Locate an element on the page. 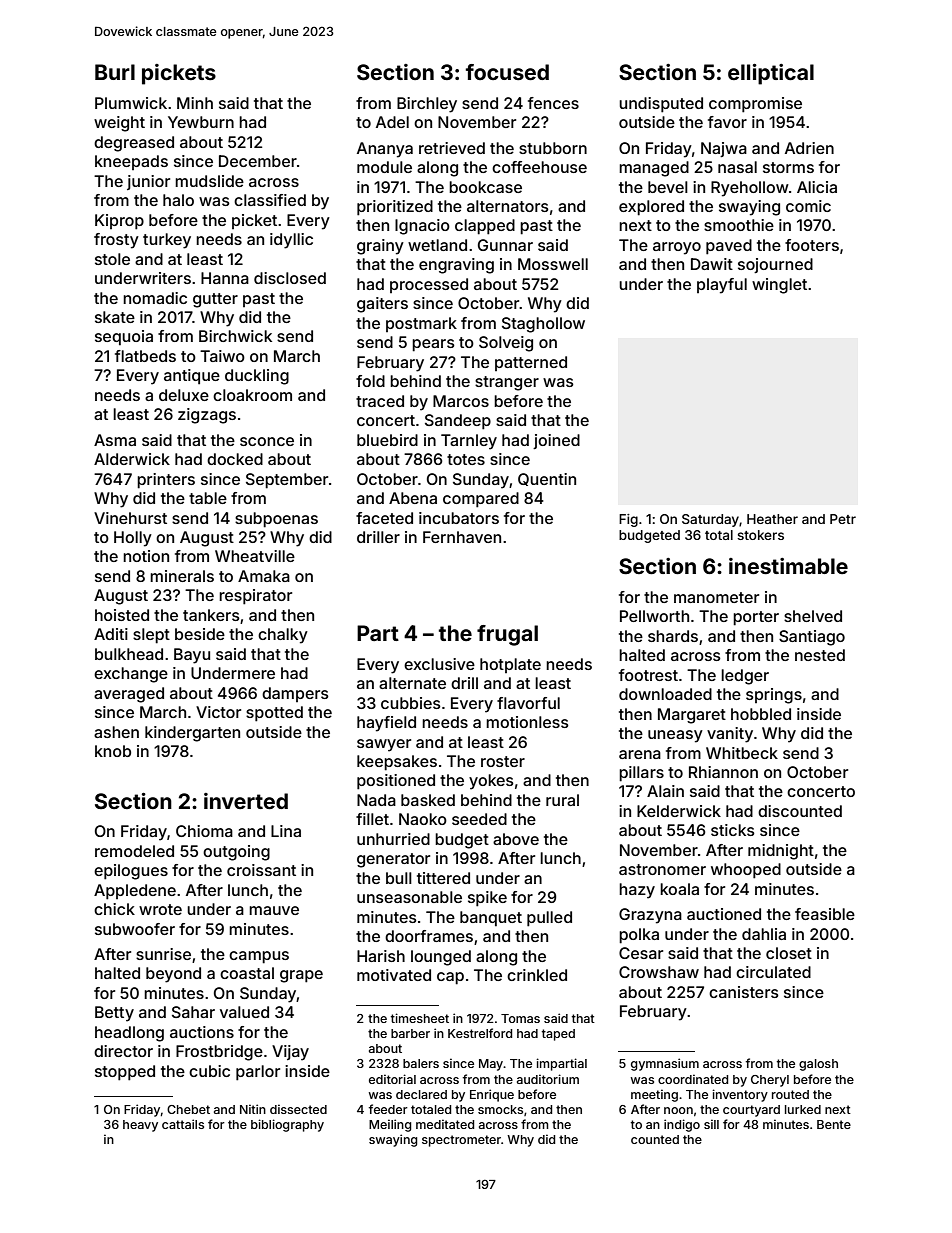 The height and width of the document is (1233, 952). Saturday is located at coordinates (710, 520).
